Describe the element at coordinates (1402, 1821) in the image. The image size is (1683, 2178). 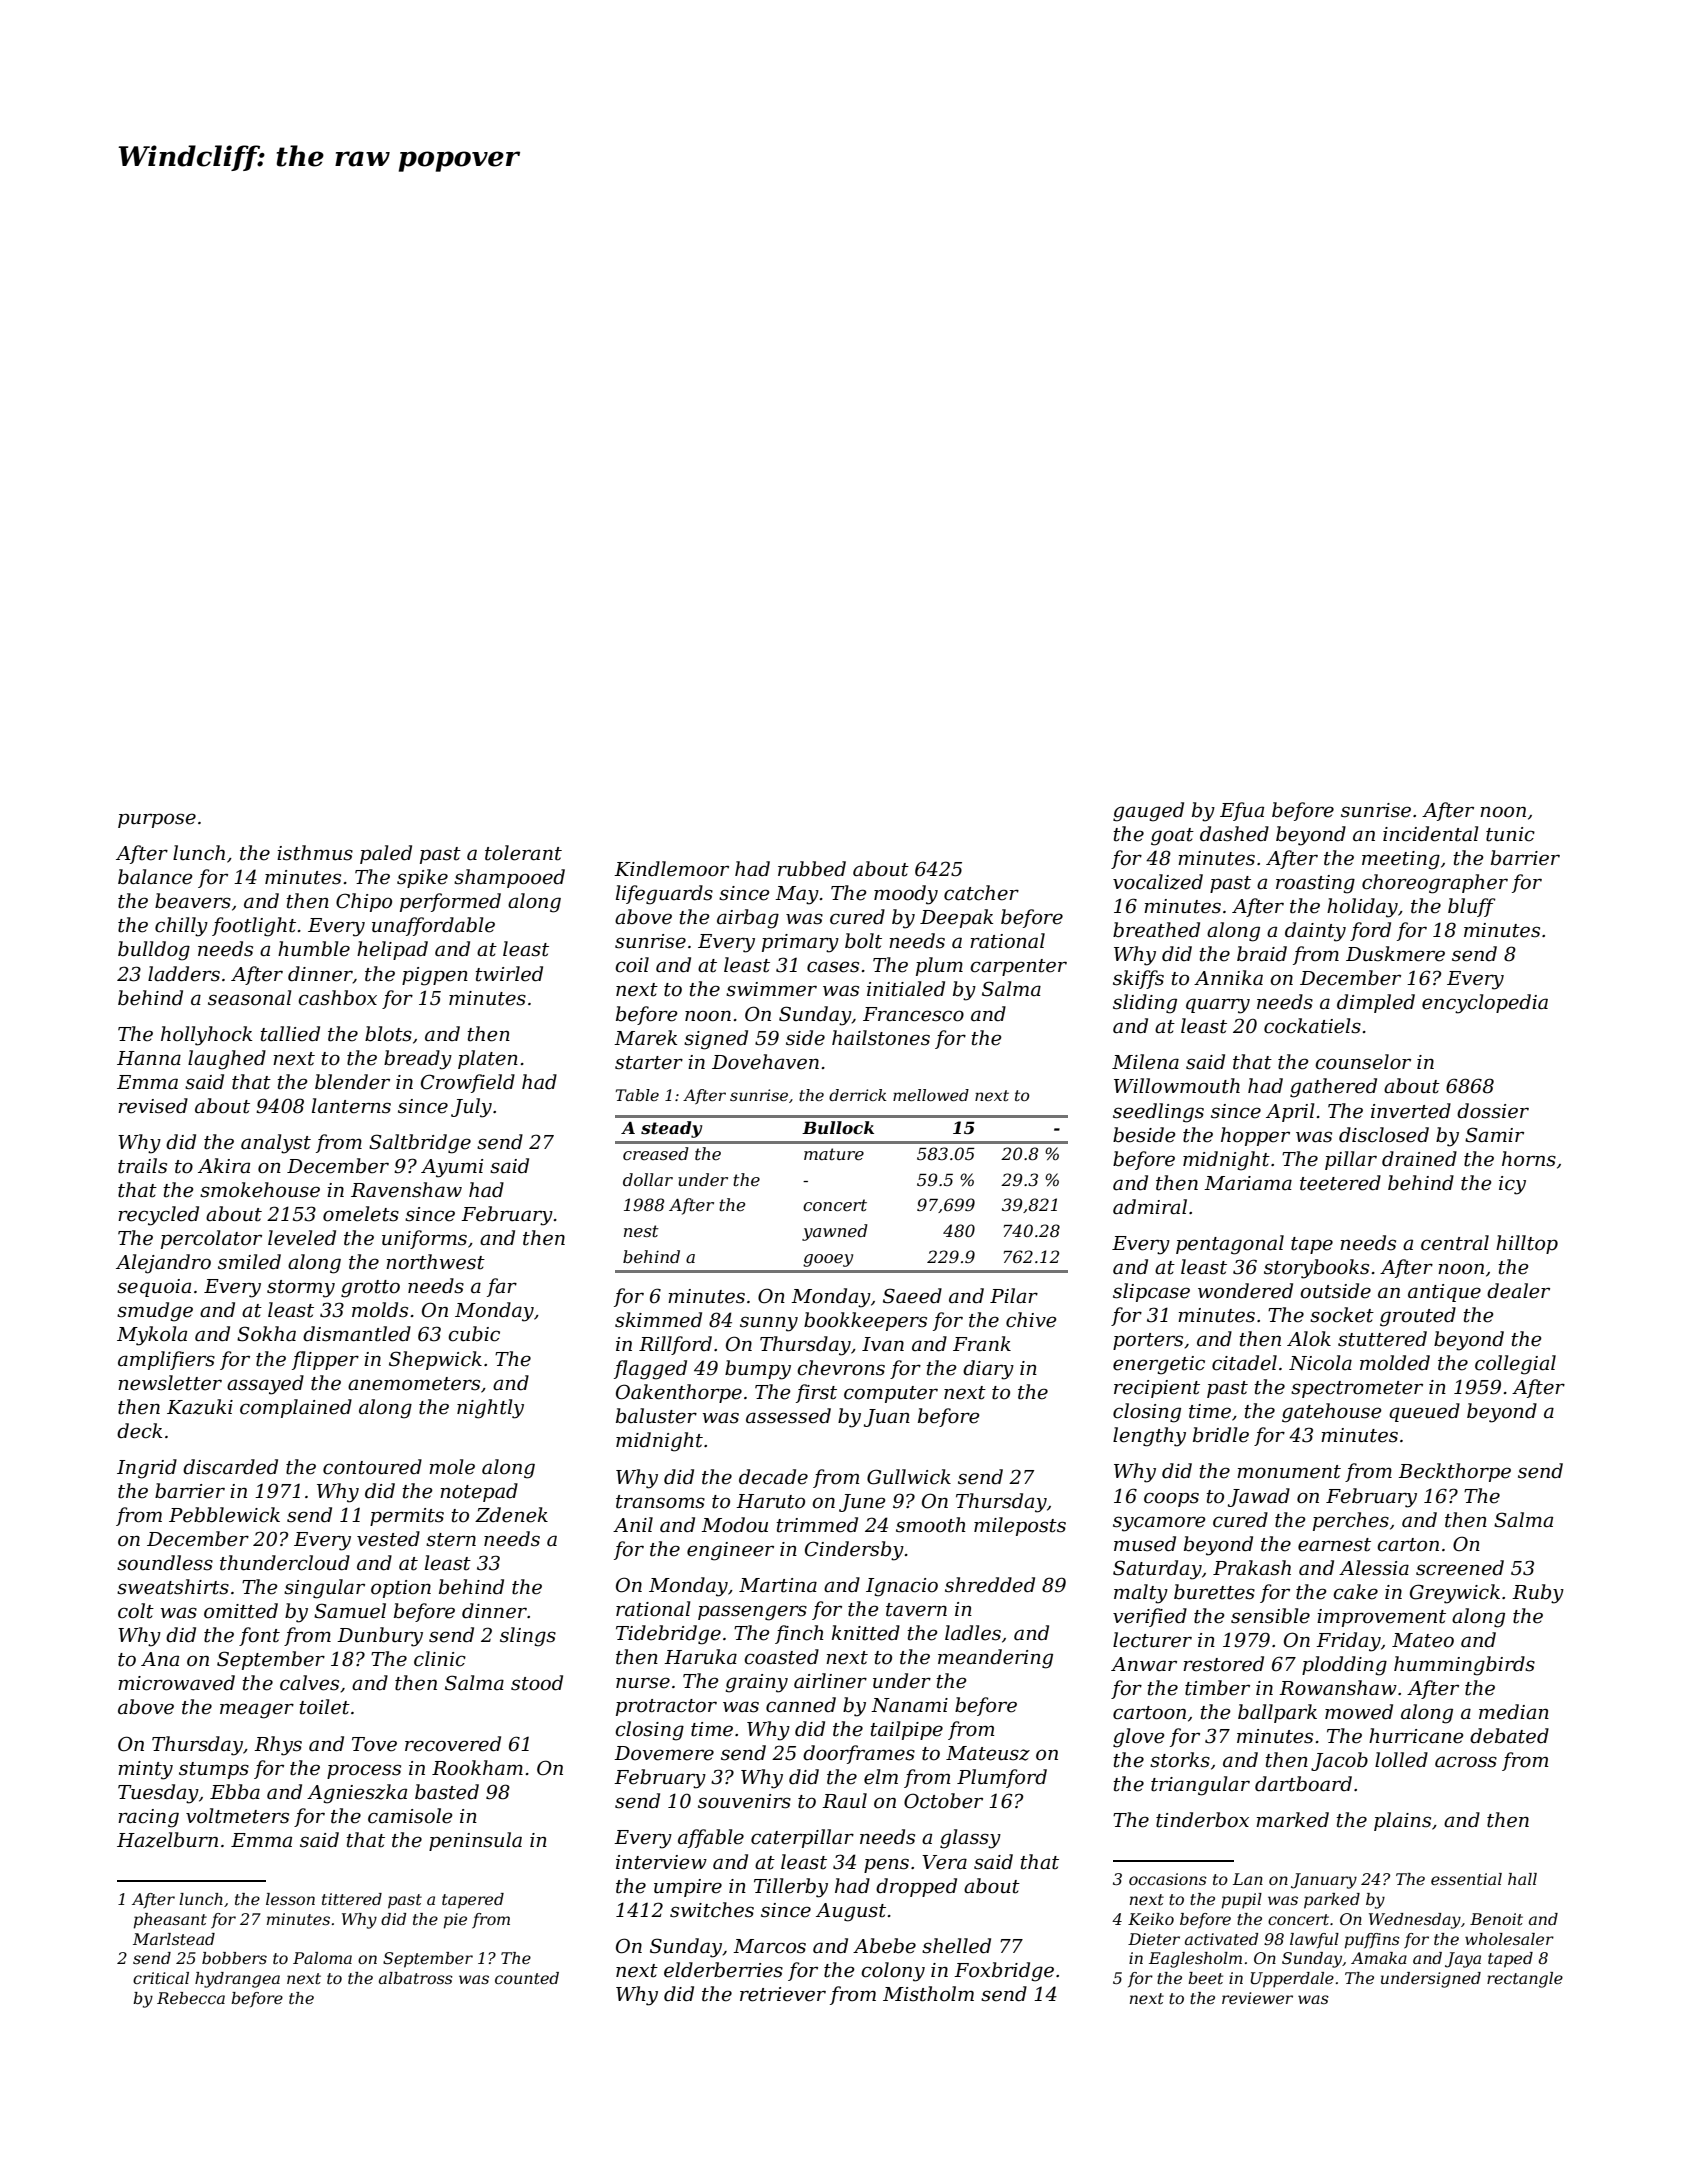
I see `plains` at that location.
